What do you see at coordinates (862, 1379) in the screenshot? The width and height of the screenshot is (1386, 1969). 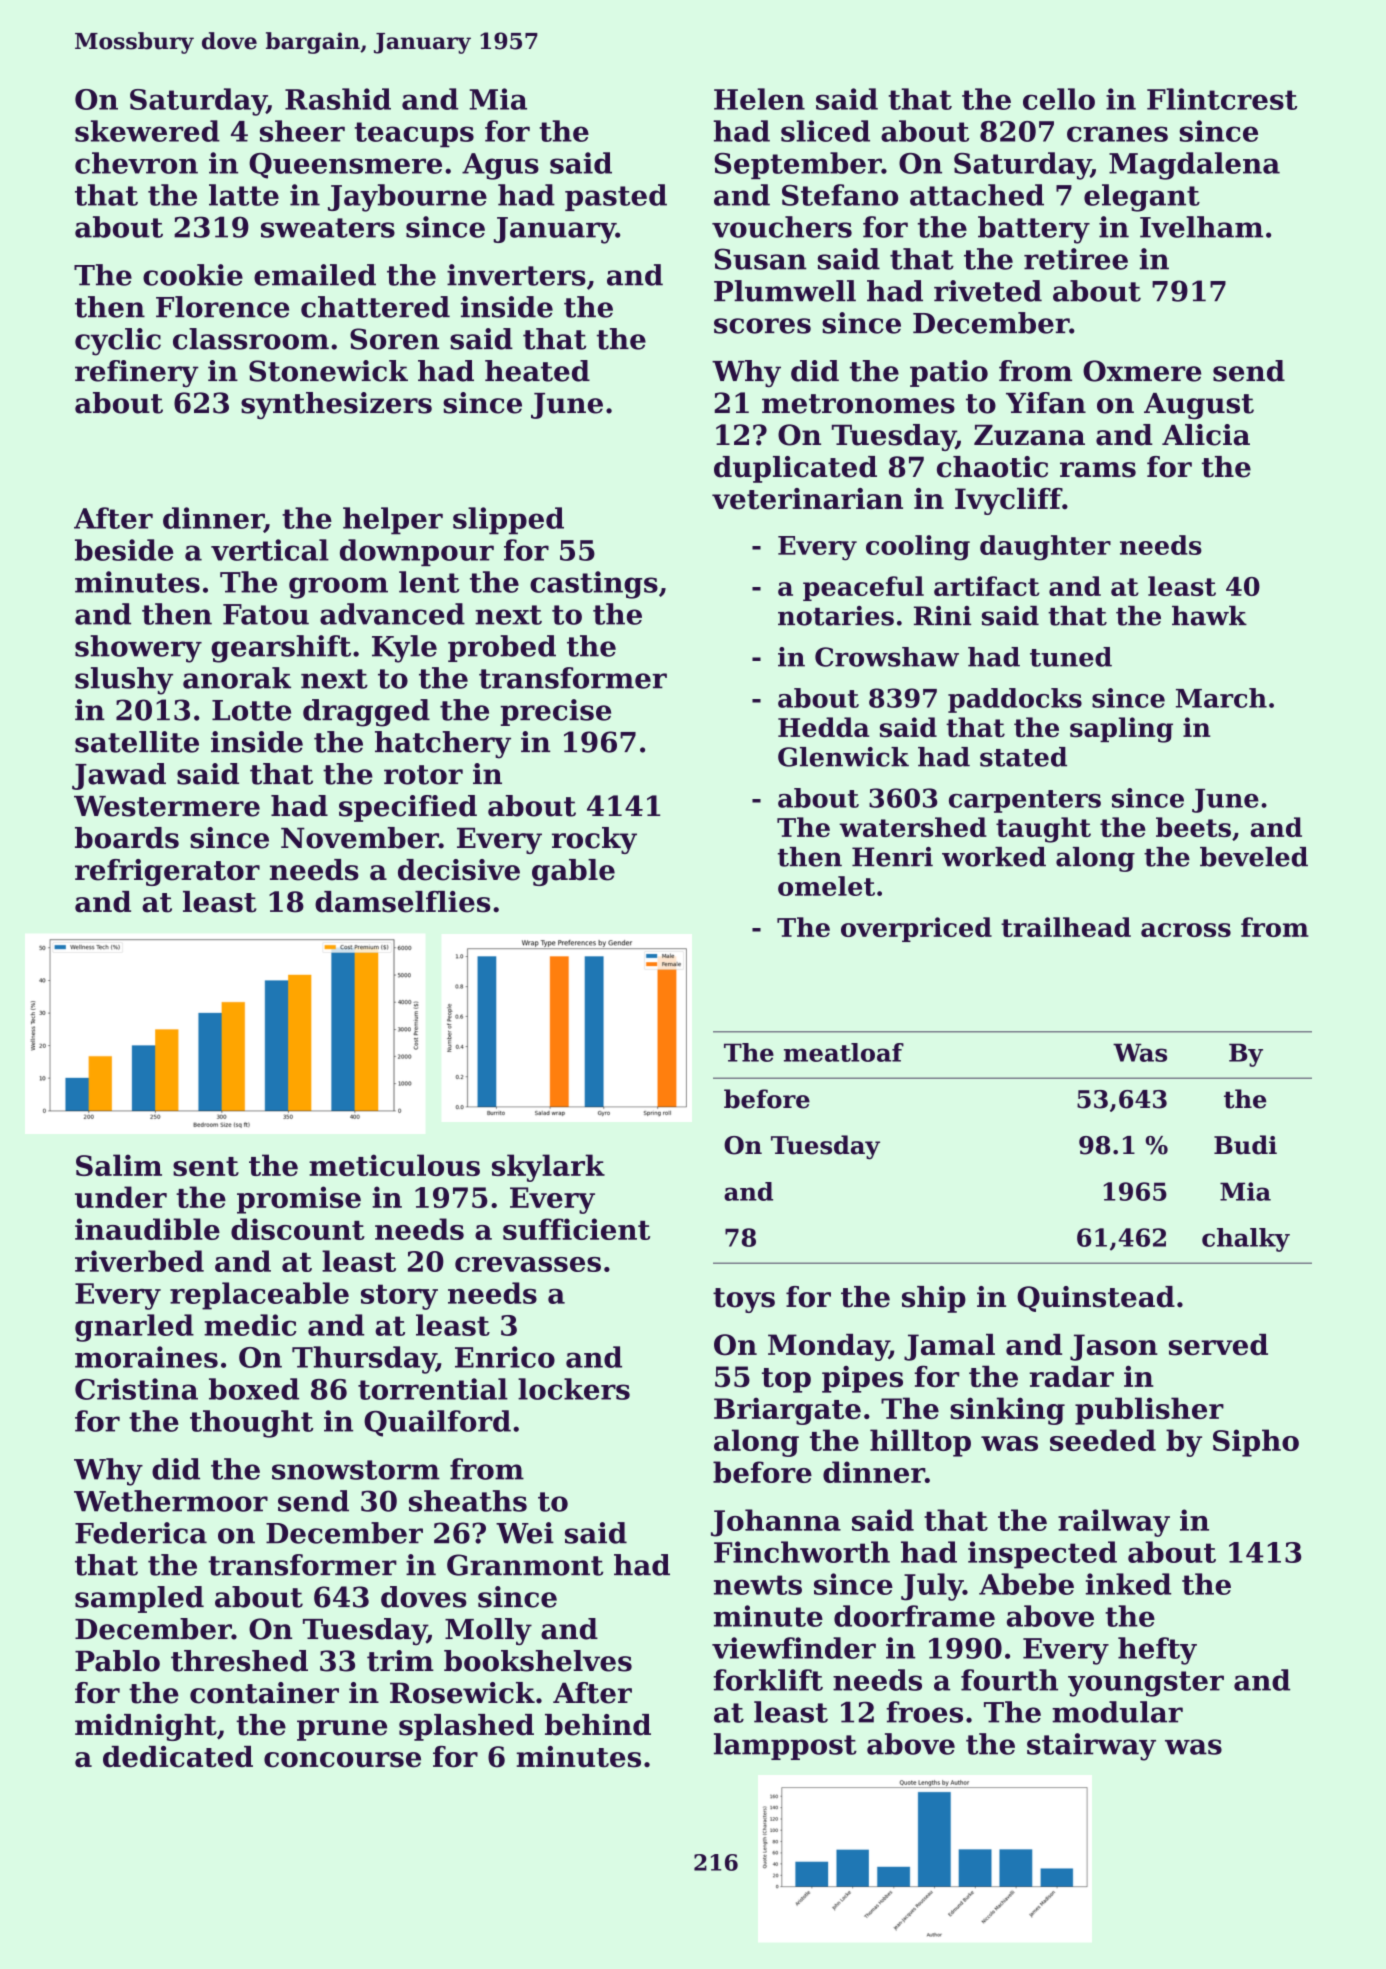 I see `pipes` at bounding box center [862, 1379].
